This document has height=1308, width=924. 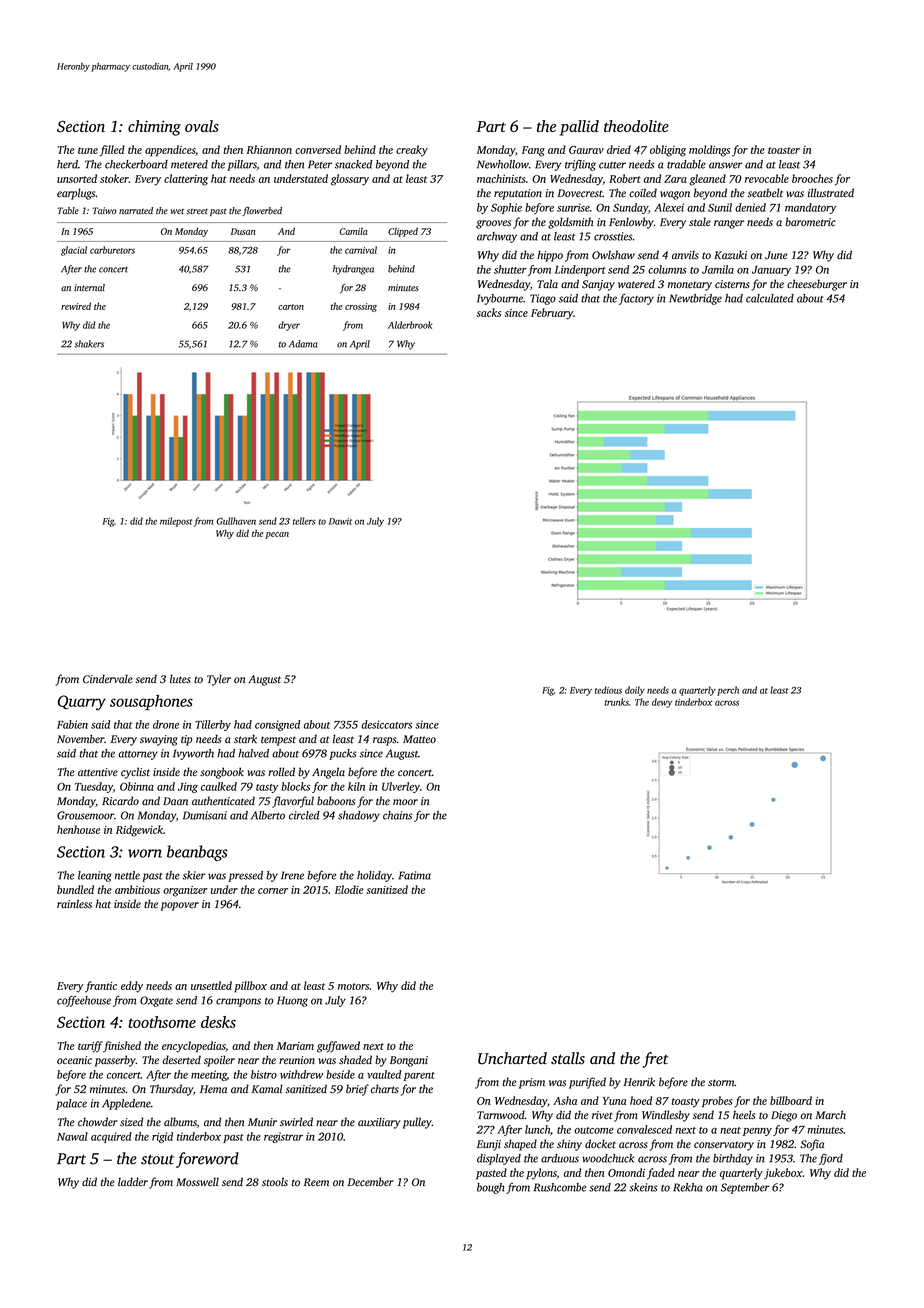 What do you see at coordinates (688, 1187) in the document?
I see `Rekha` at bounding box center [688, 1187].
